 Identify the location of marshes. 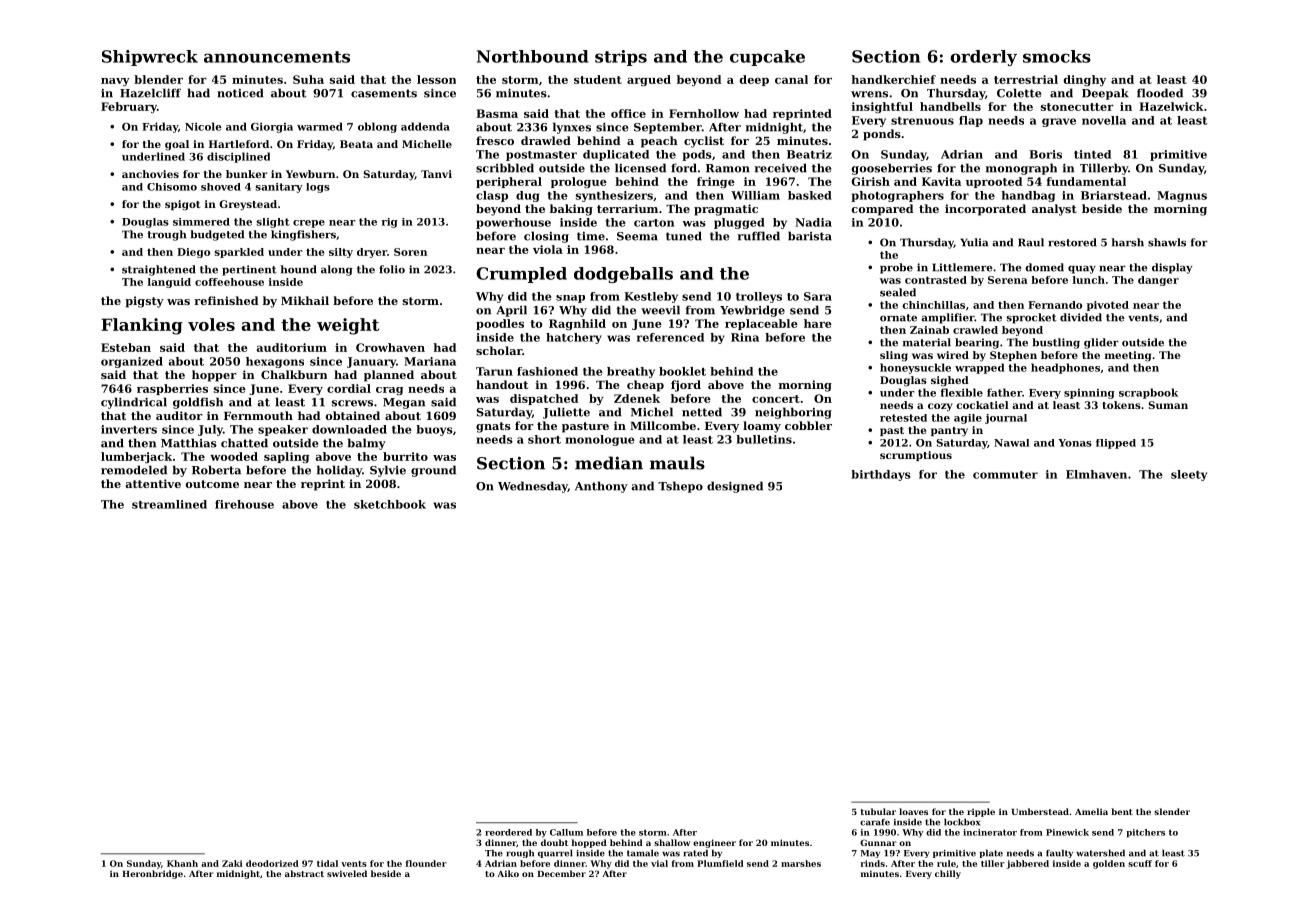
(801, 863).
